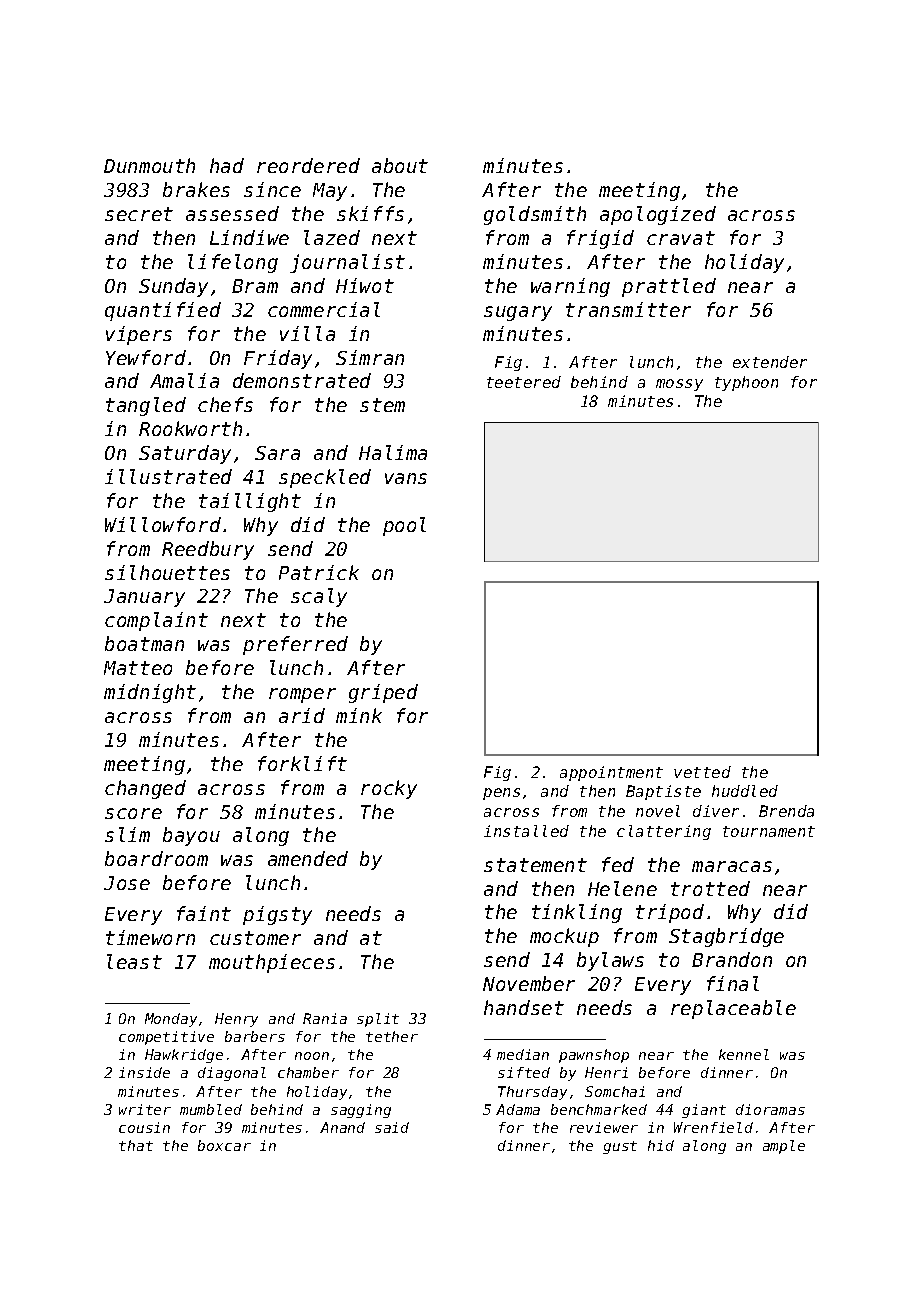  I want to click on Dunmouth, so click(149, 165).
